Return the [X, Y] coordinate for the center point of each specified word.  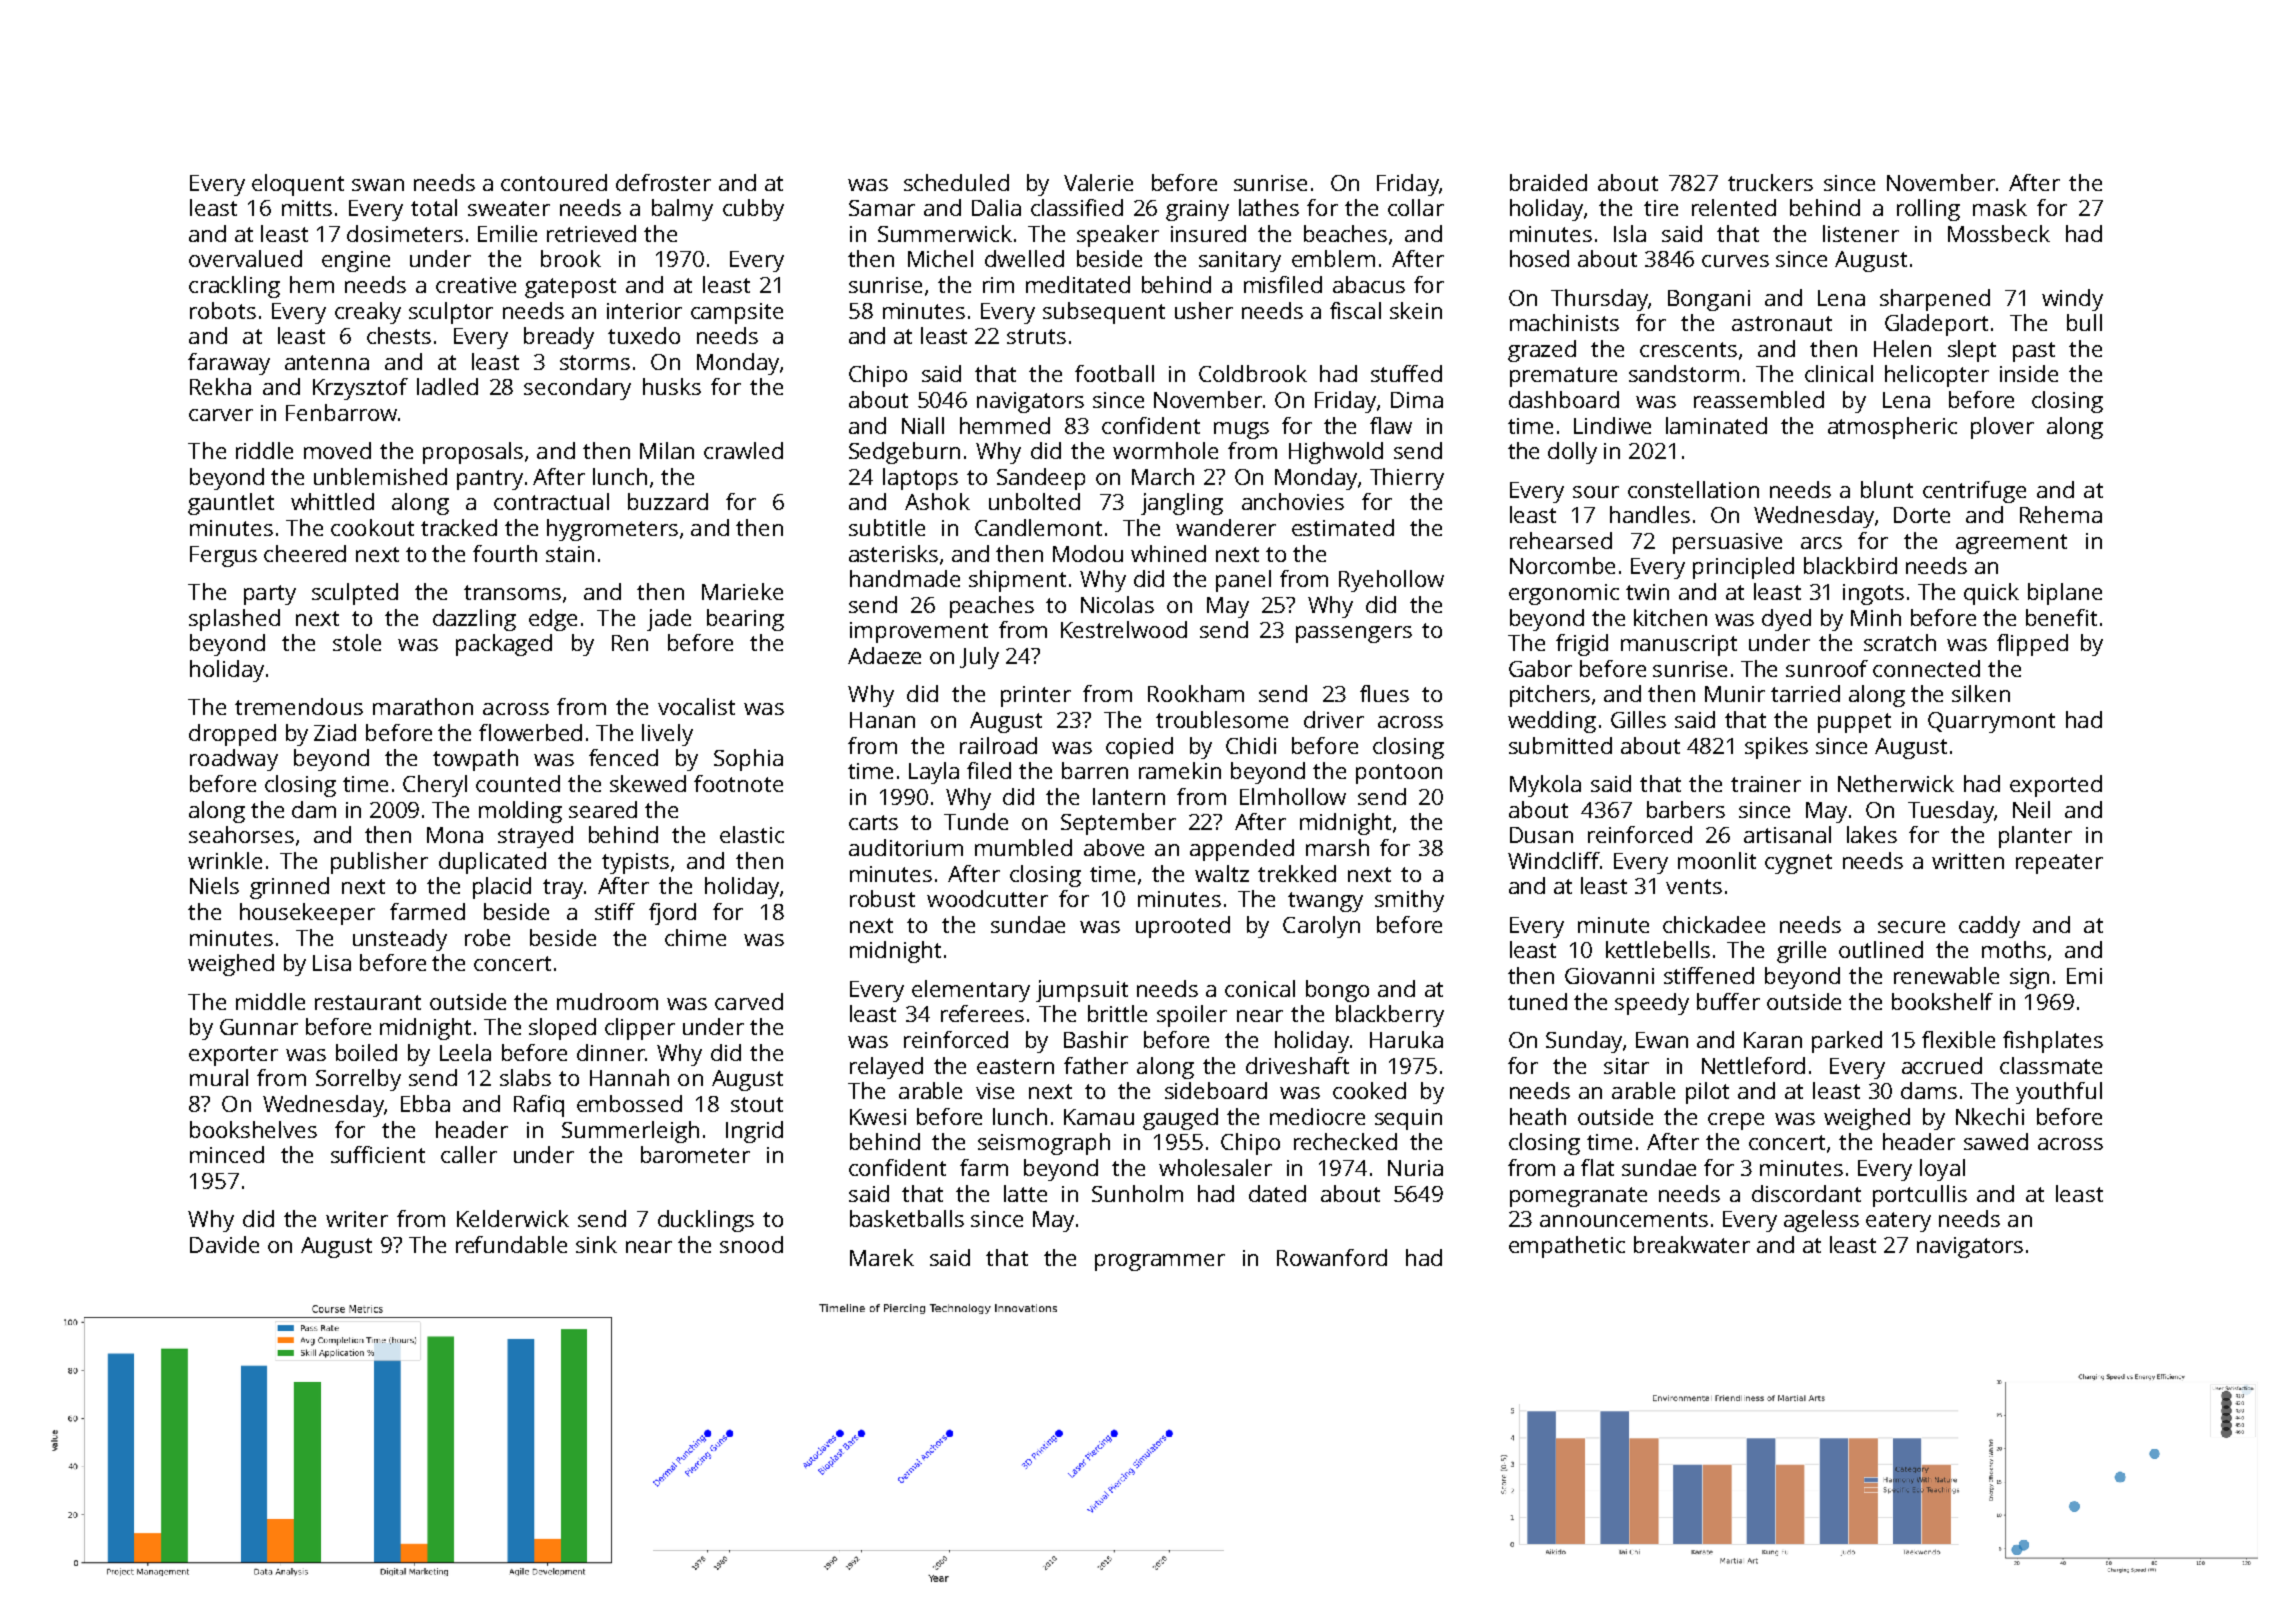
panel [1243, 581]
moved [337, 450]
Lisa [332, 963]
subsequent [1104, 313]
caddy [1989, 927]
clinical [1839, 373]
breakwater [1692, 1244]
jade [669, 620]
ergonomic [1564, 594]
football [1114, 373]
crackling [234, 287]
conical [1260, 988]
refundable [511, 1244]
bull [2084, 322]
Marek [882, 1257]
